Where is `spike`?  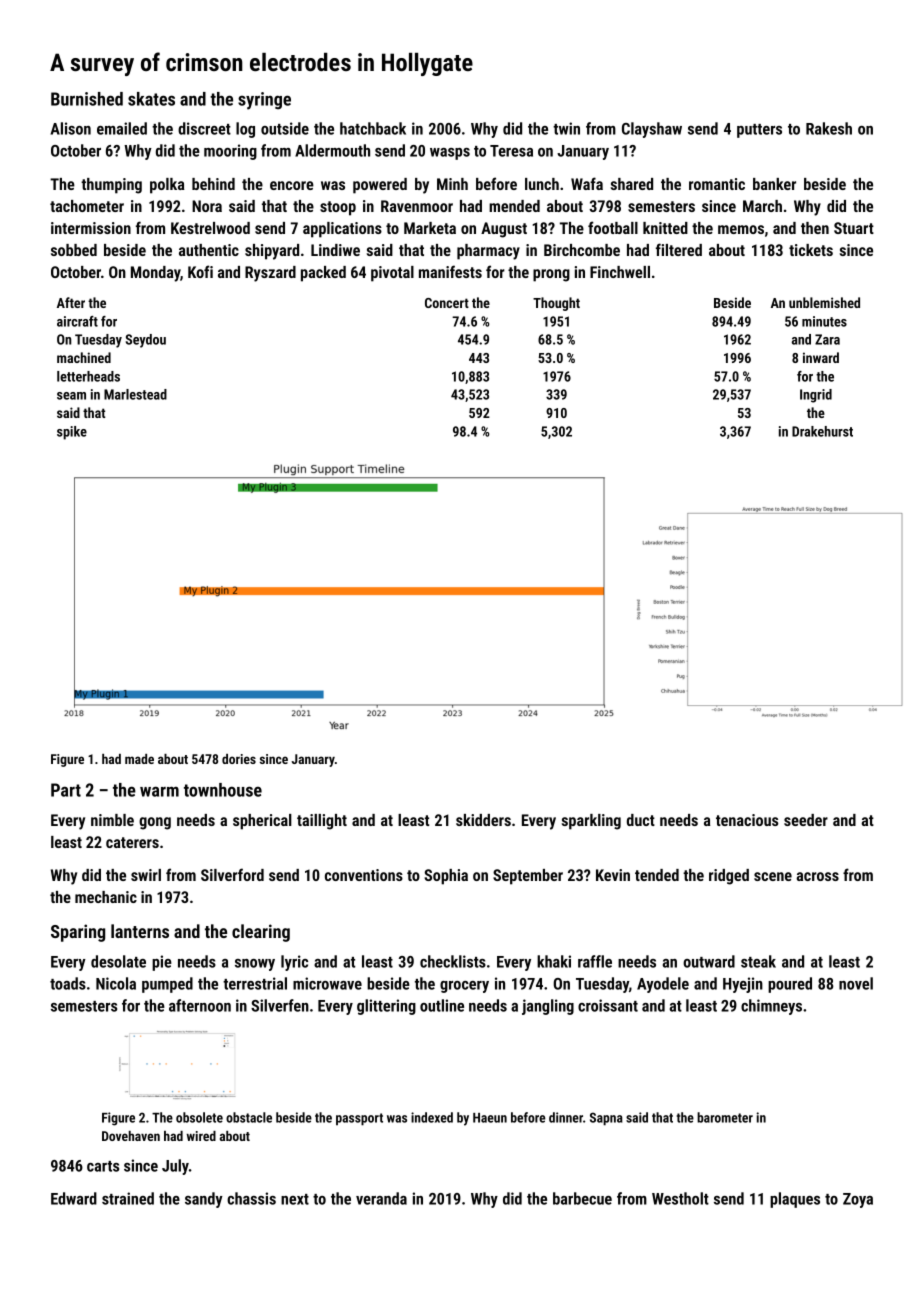 spike is located at coordinates (72, 433).
